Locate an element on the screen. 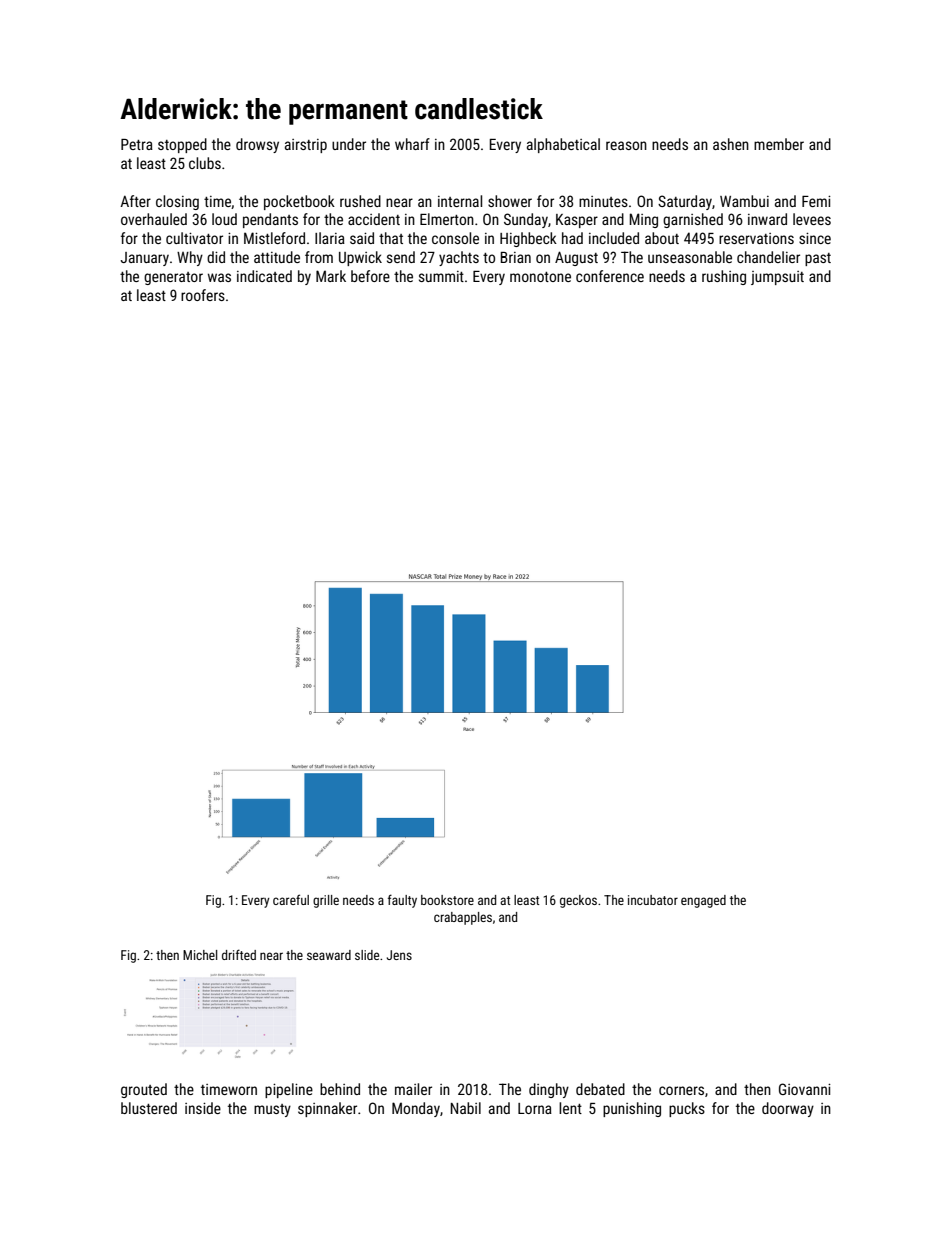  rushing is located at coordinates (724, 277).
